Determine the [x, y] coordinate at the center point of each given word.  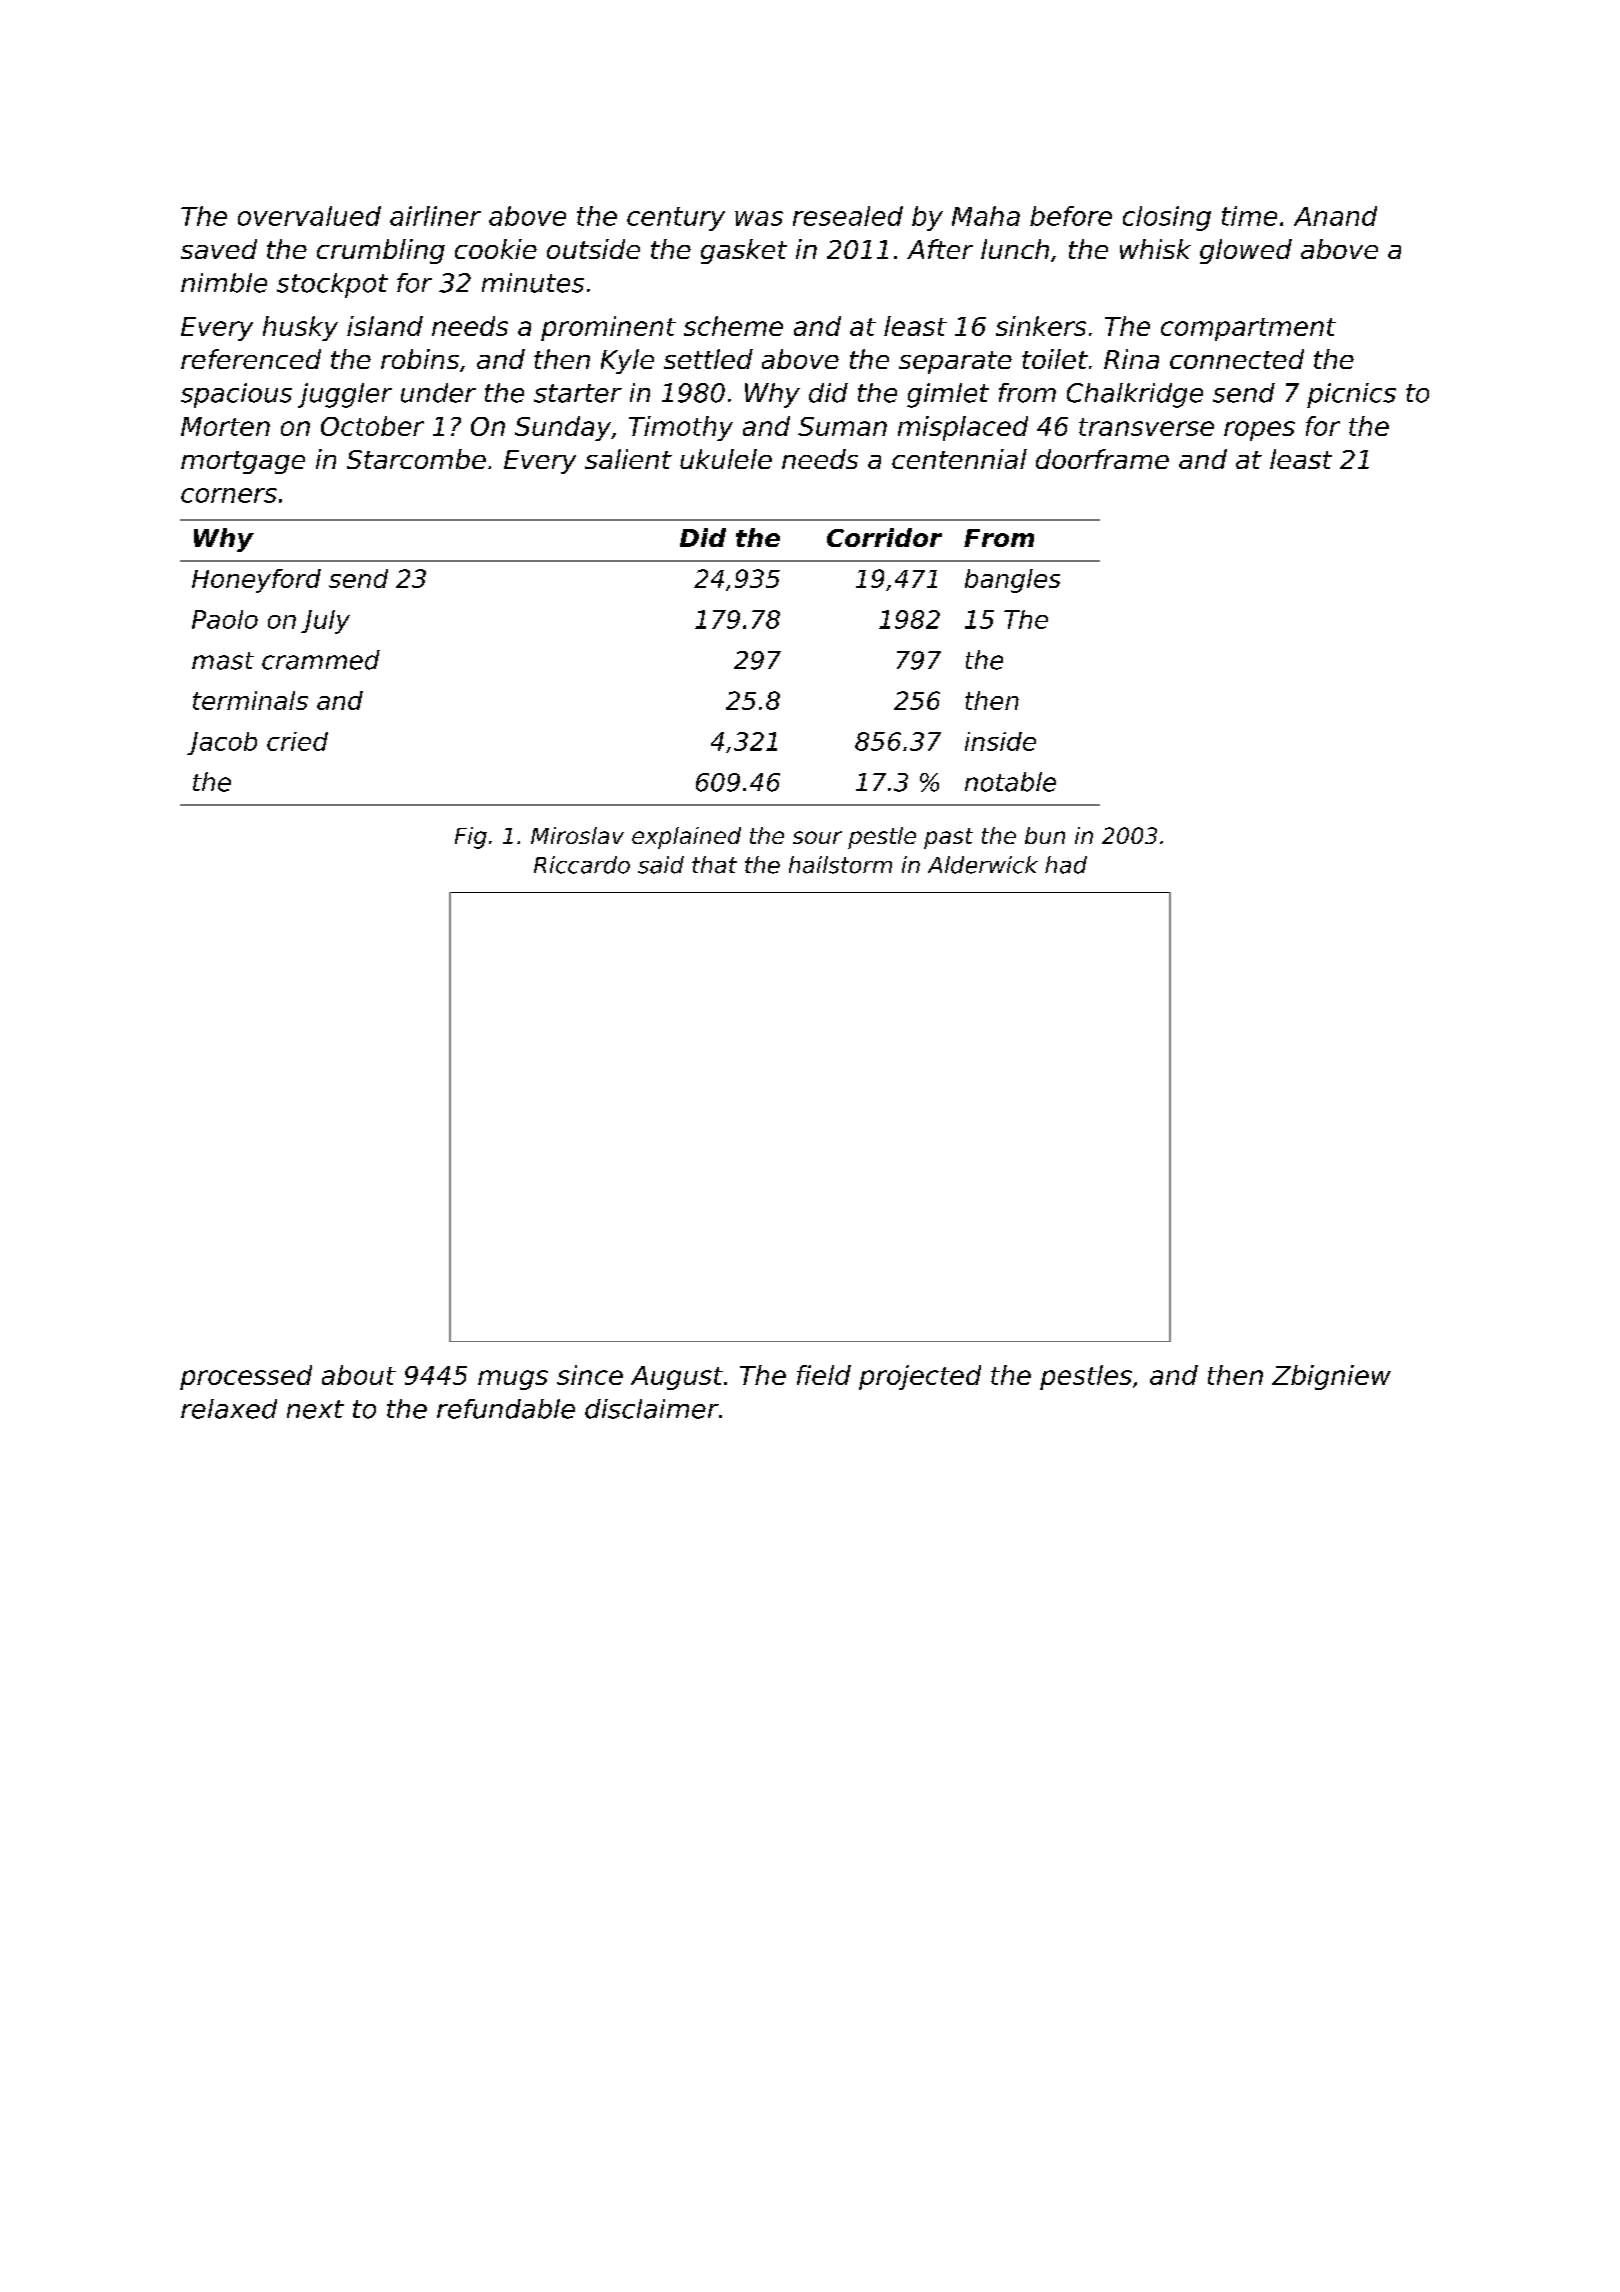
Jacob [222, 743]
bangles [1012, 581]
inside [1000, 741]
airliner [435, 216]
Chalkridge [1135, 395]
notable [1010, 782]
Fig [471, 838]
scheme [733, 326]
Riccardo [582, 865]
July [325, 622]
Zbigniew [1331, 1377]
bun [1045, 835]
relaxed [229, 1409]
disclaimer [652, 1409]
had [1066, 865]
